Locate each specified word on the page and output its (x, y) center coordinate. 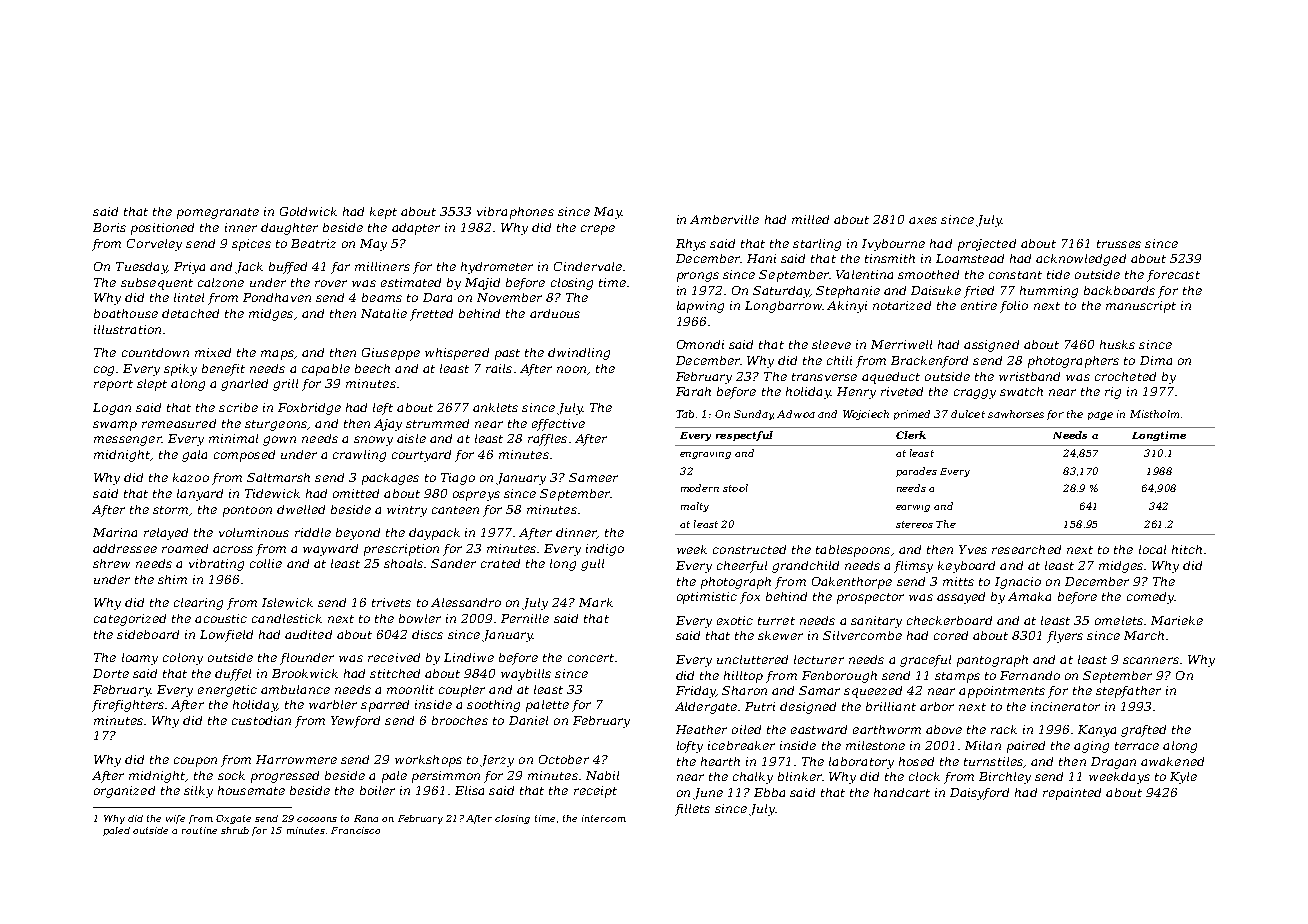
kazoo (191, 477)
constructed (749, 549)
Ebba (769, 792)
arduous (555, 313)
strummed (437, 423)
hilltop (743, 677)
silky (198, 792)
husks (1117, 344)
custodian (261, 720)
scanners (1151, 660)
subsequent (157, 284)
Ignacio (1018, 583)
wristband (1029, 376)
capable (326, 370)
